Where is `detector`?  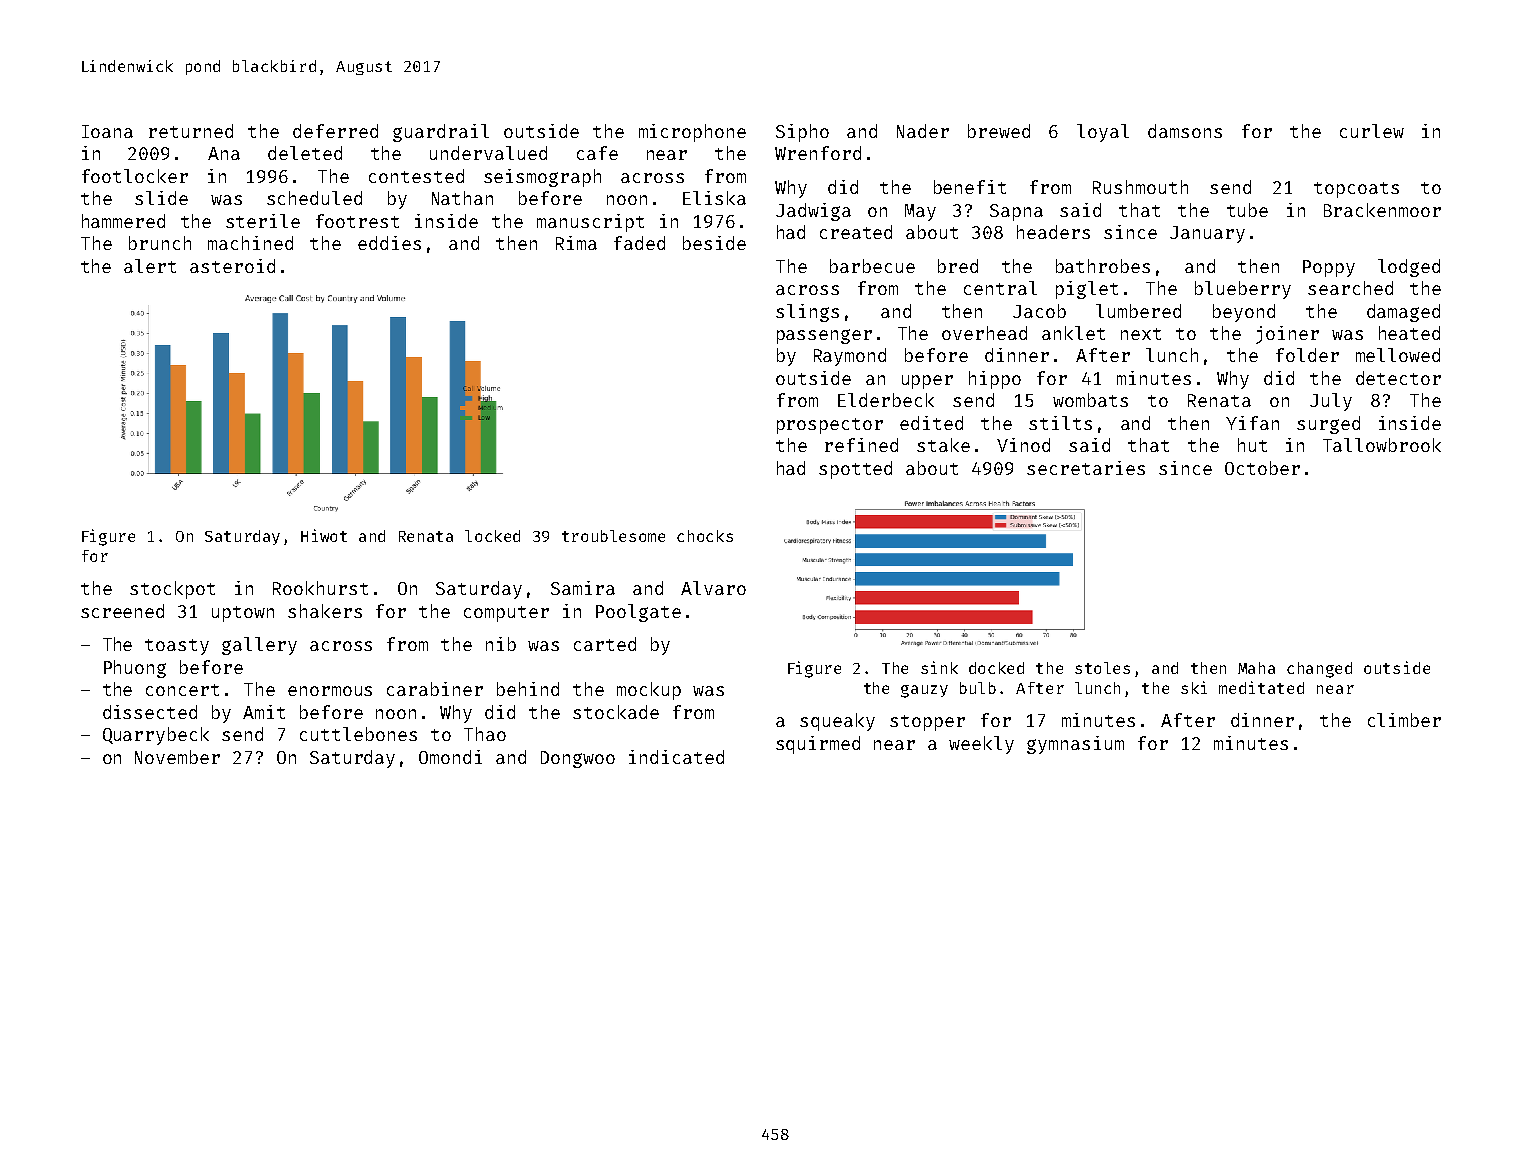
detector is located at coordinates (1398, 378).
